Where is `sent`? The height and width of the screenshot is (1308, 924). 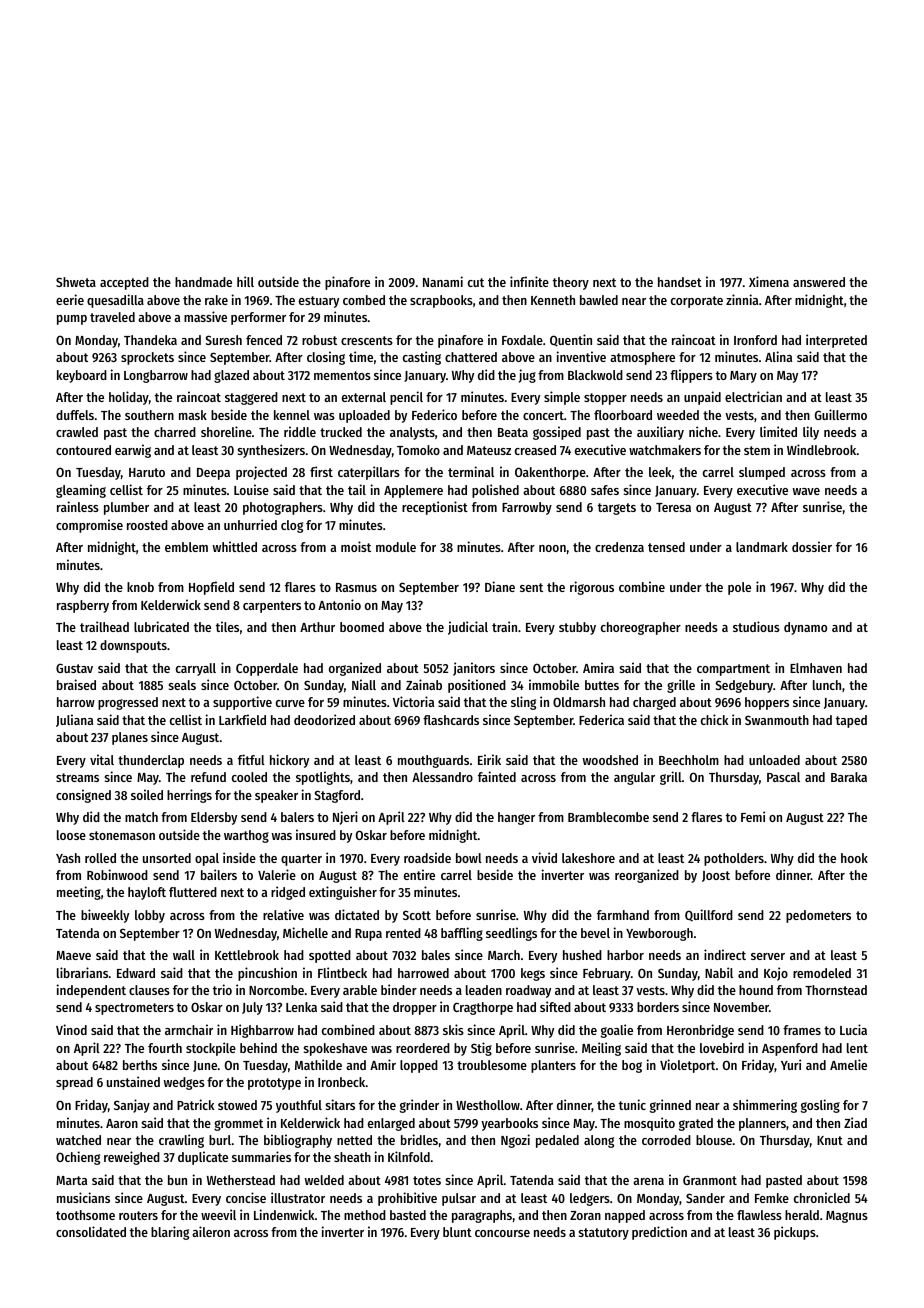
sent is located at coordinates (531, 587).
